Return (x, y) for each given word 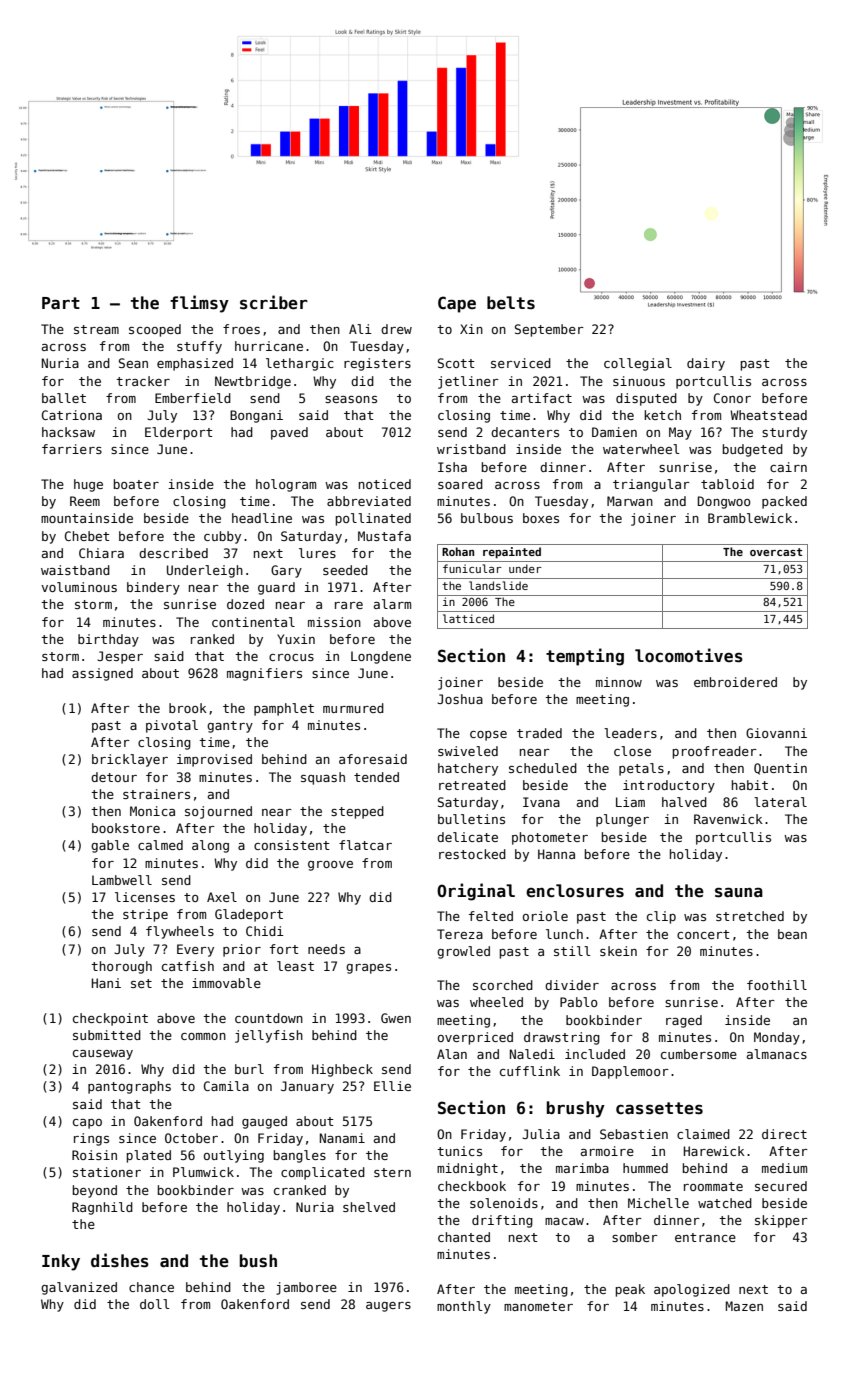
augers (388, 1307)
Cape (457, 304)
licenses (145, 897)
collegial (638, 364)
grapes (368, 969)
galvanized (79, 1288)
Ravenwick (728, 819)
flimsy (199, 304)
